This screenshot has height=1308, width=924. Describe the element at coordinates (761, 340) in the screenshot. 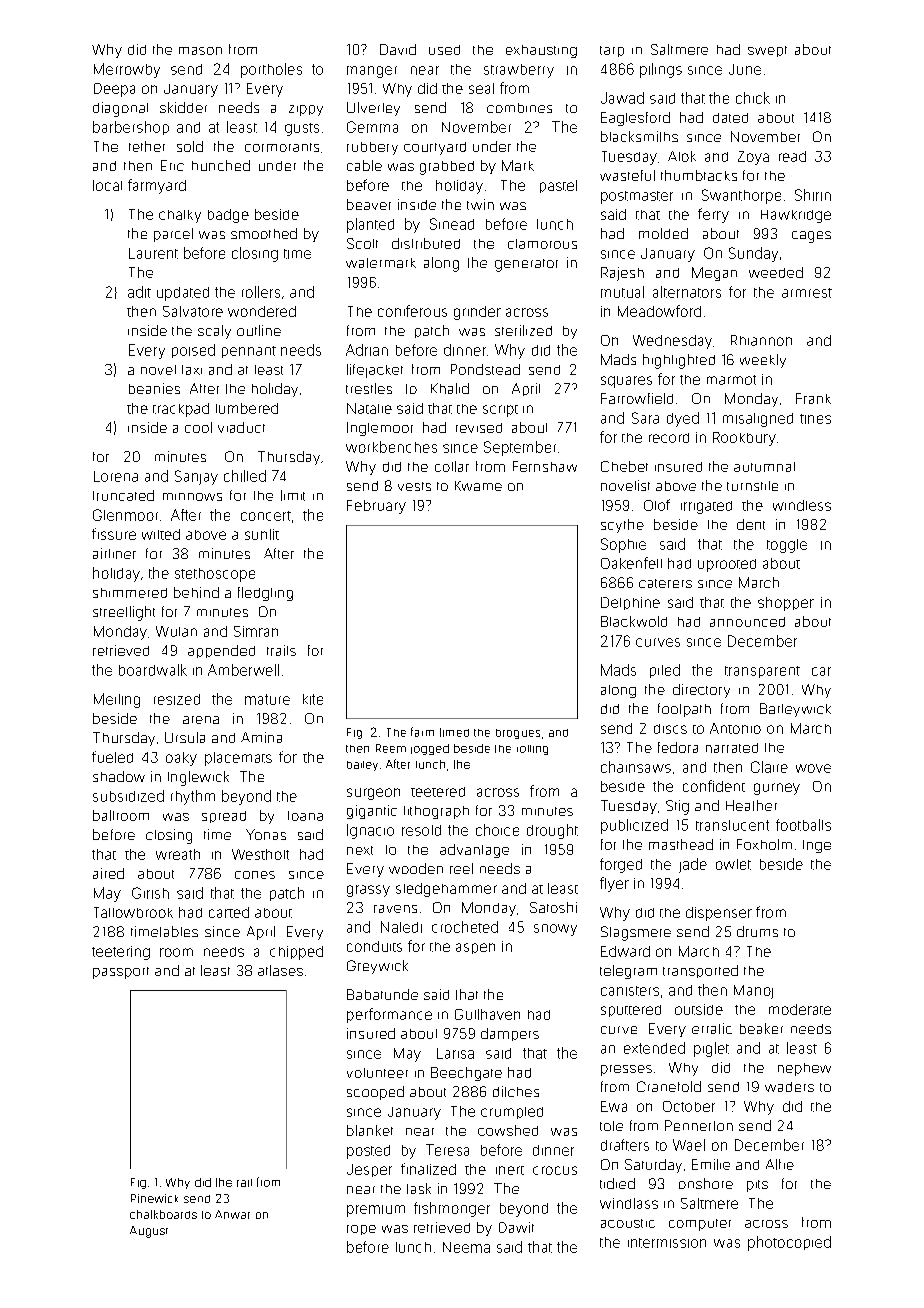

I see `Rhiannon` at that location.
